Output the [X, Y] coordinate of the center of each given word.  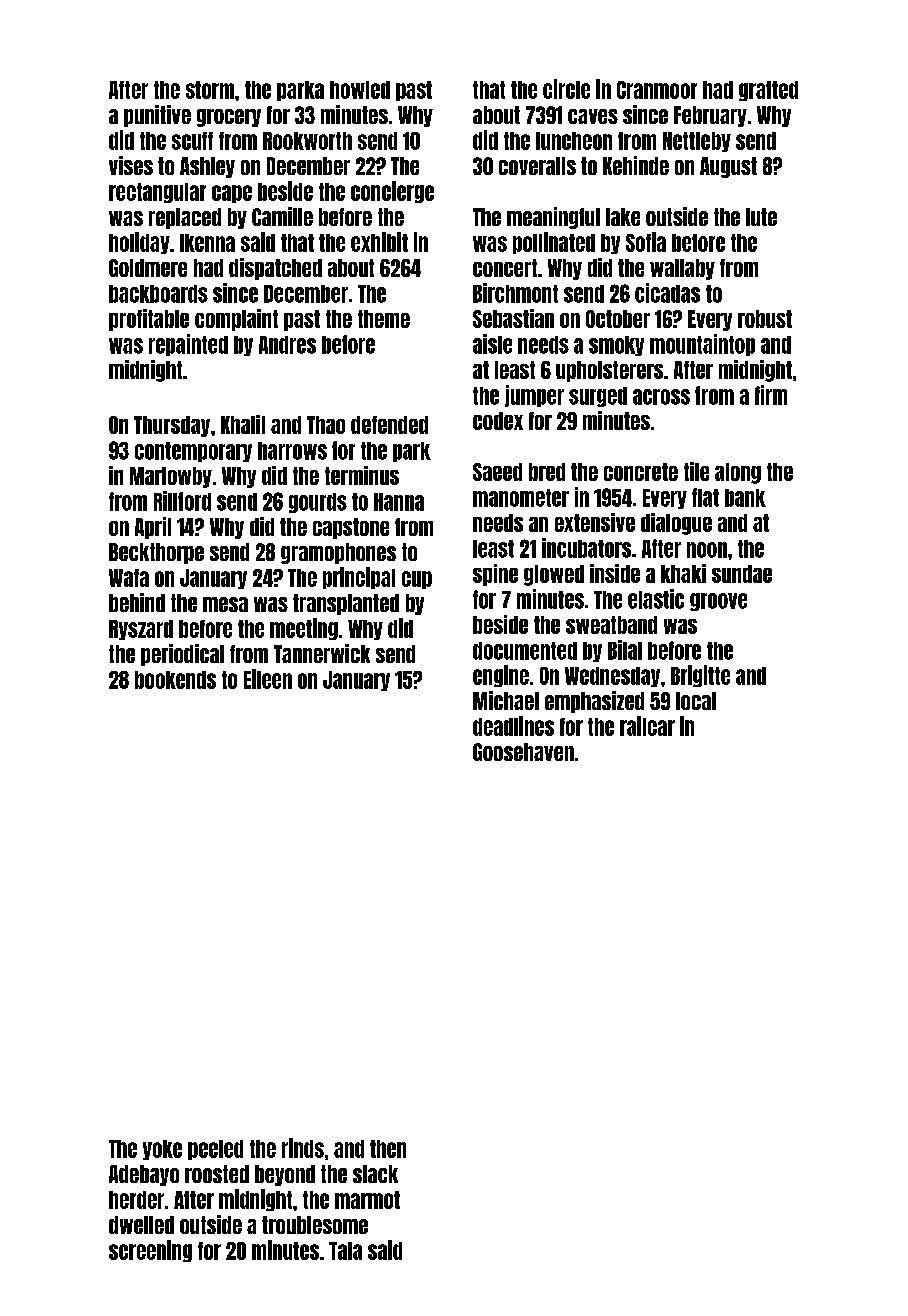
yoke [162, 1150]
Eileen [268, 679]
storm [210, 90]
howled [360, 90]
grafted [768, 91]
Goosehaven [523, 752]
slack [375, 1174]
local [696, 701]
